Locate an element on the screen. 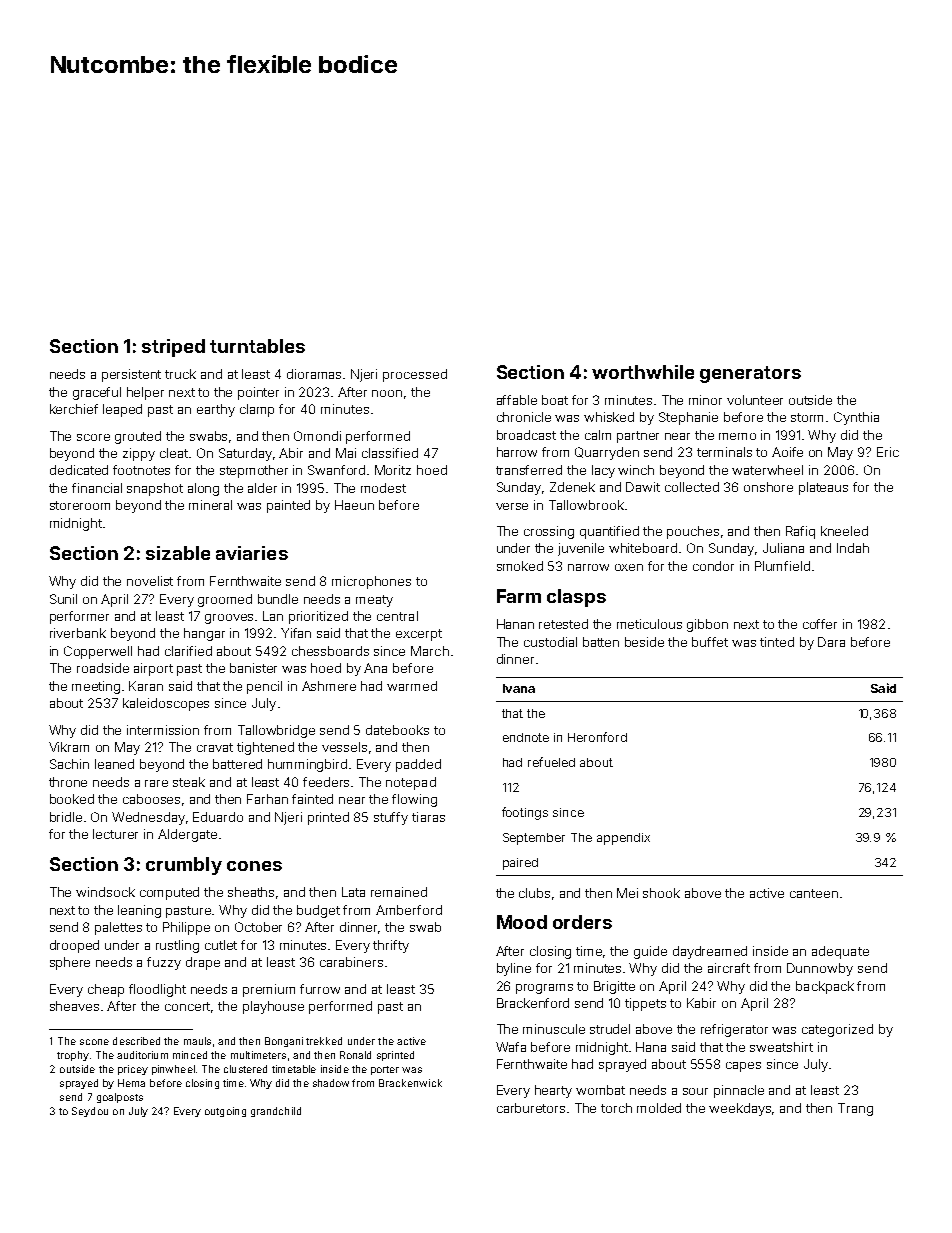 The width and height of the screenshot is (952, 1233). carburetors is located at coordinates (531, 1108).
